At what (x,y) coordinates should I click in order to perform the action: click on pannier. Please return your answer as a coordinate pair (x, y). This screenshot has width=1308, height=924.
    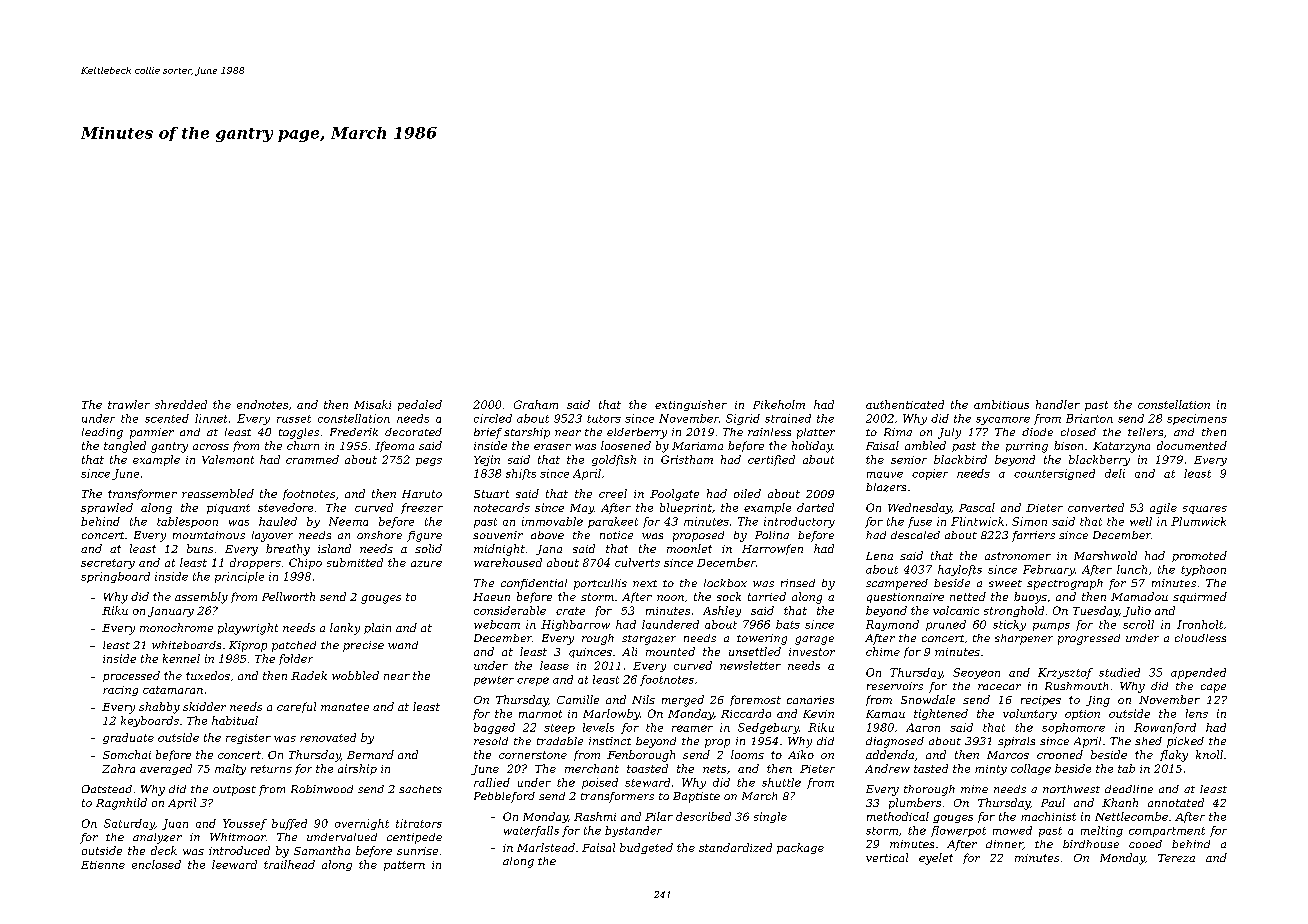
    Looking at the image, I should click on (152, 433).
